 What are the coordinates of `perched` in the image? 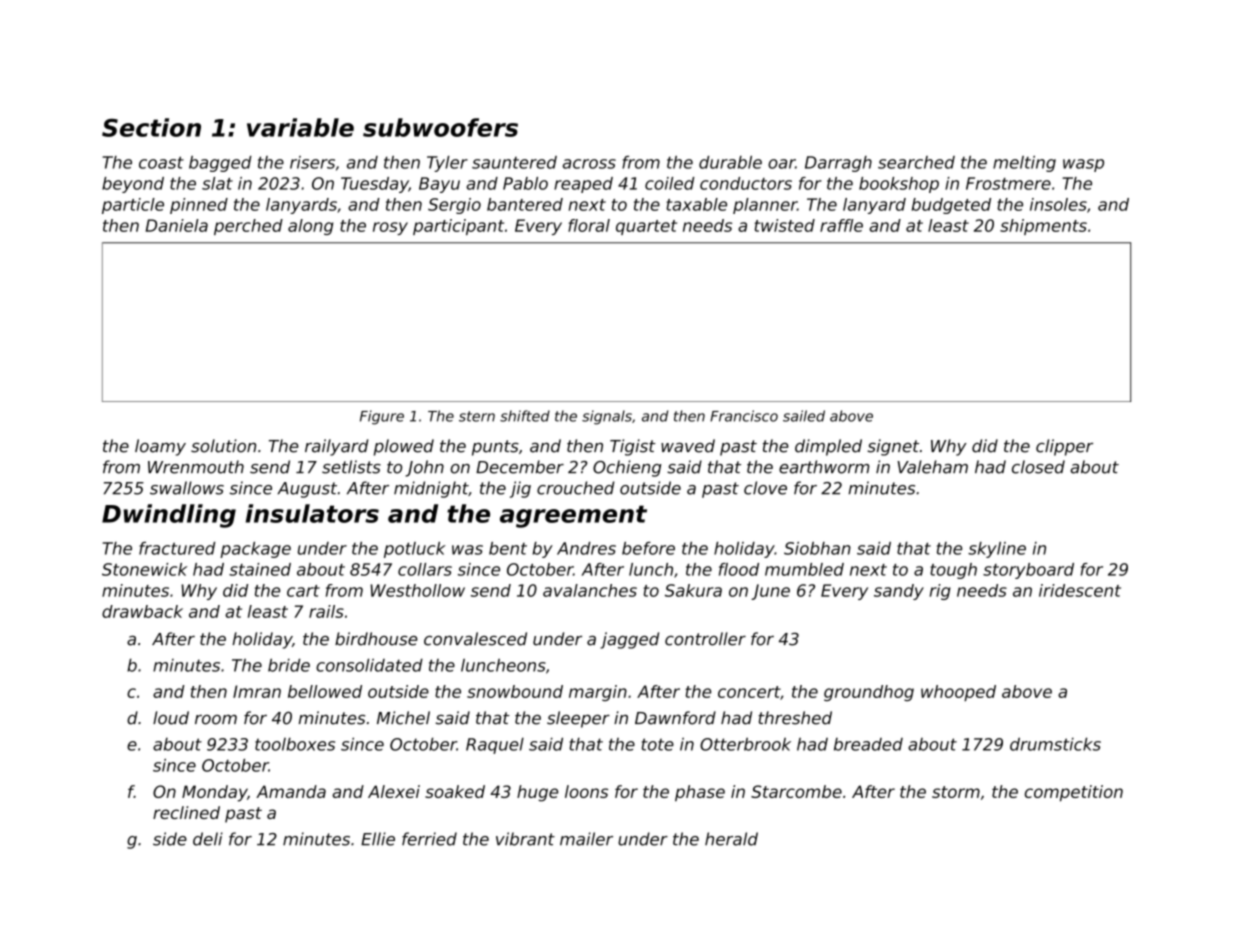 It's located at (248, 227).
